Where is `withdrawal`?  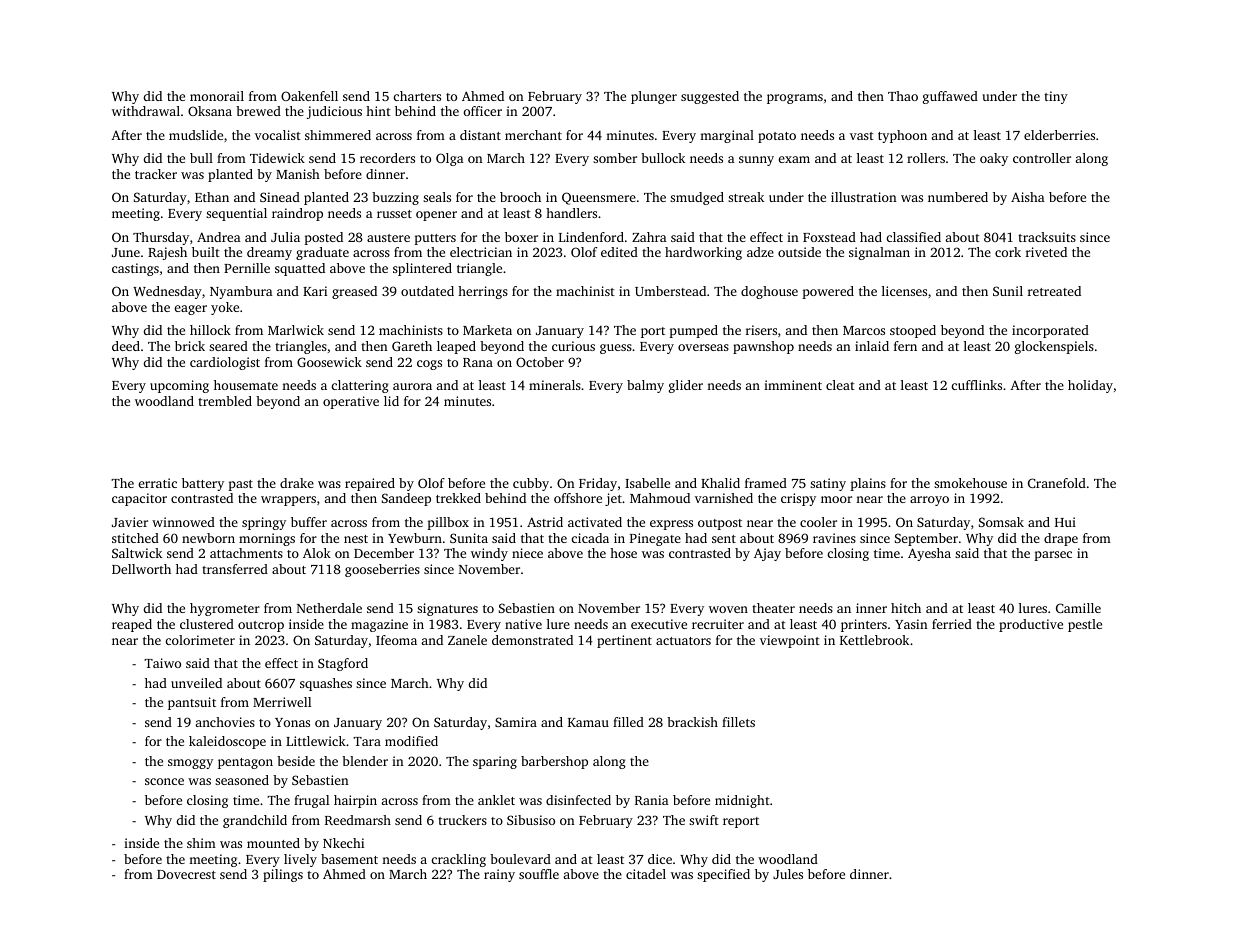 withdrawal is located at coordinates (146, 111).
